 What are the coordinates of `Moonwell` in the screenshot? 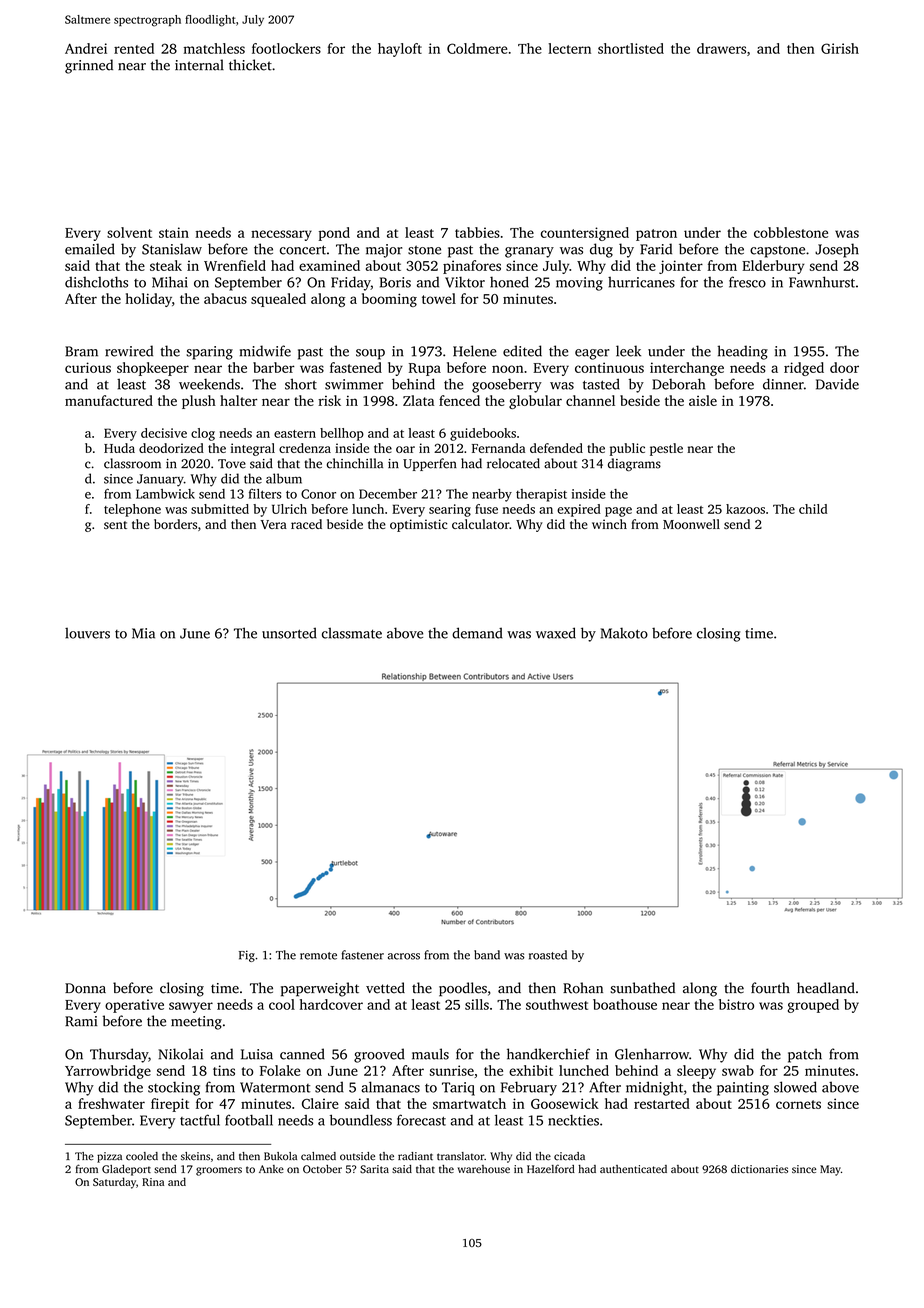 It's located at (691, 524).
